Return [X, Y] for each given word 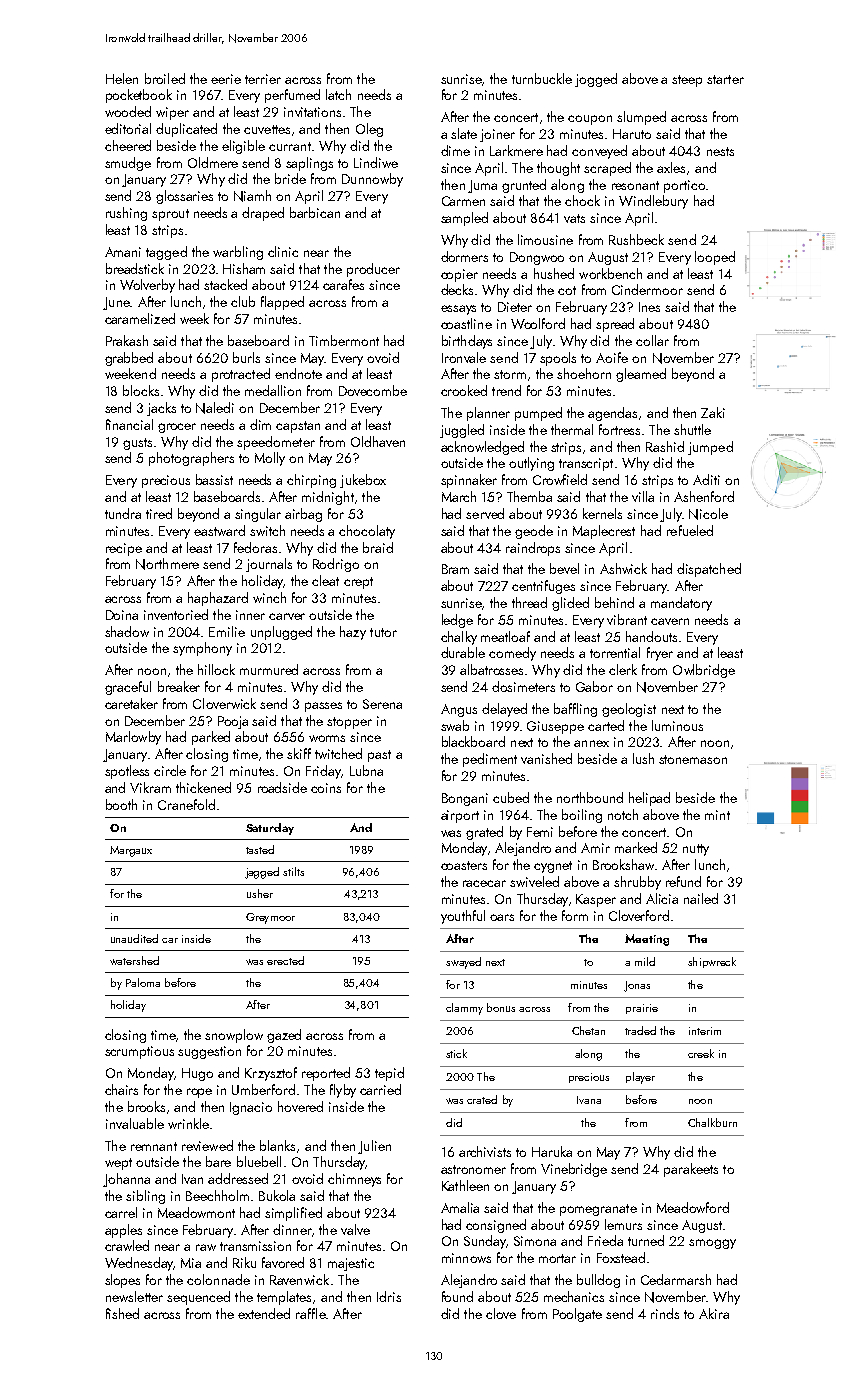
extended [264, 1313]
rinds [665, 1313]
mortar [557, 1258]
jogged [596, 80]
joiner [497, 135]
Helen [122, 78]
